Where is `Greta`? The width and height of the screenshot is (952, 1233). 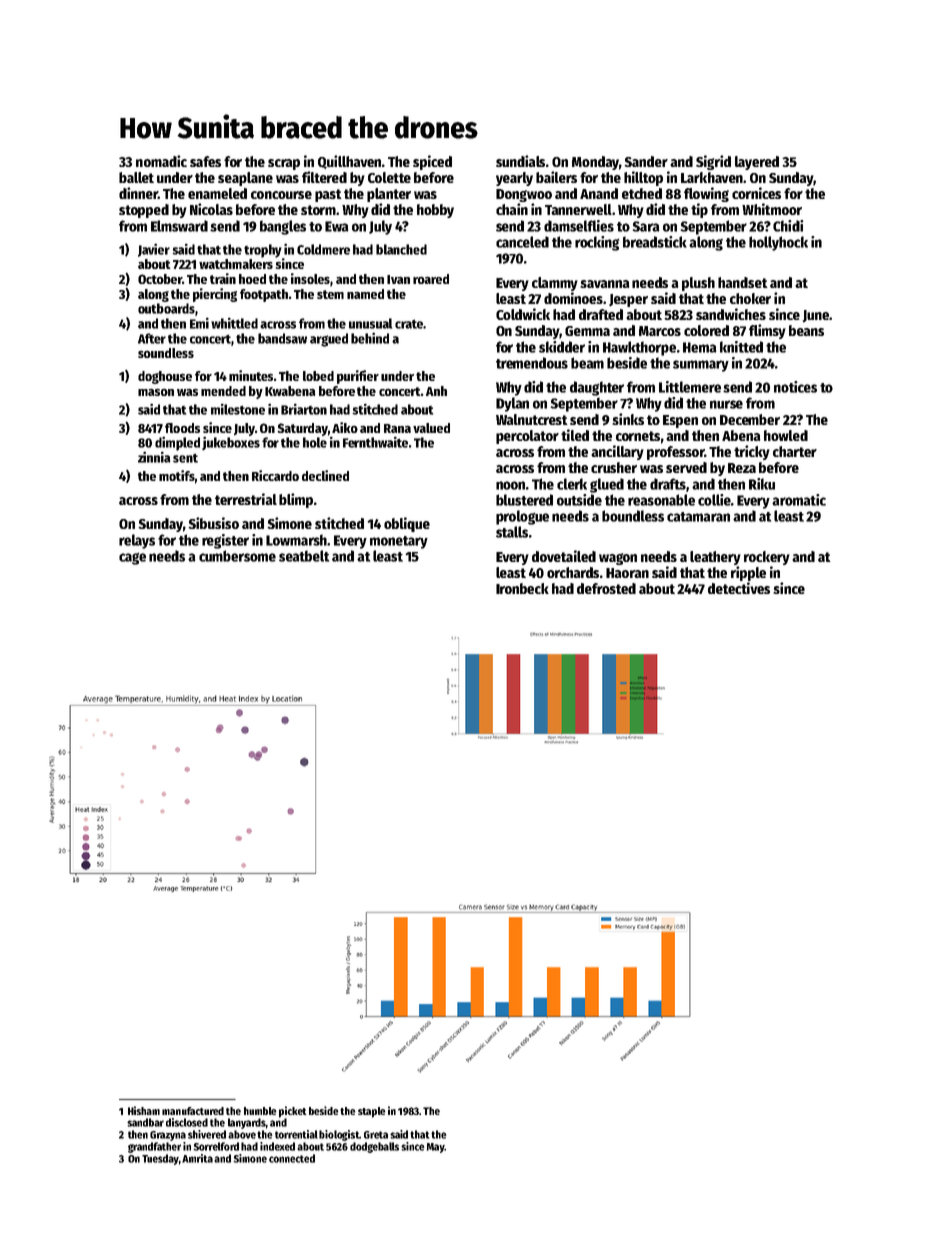
Greta is located at coordinates (376, 1135).
